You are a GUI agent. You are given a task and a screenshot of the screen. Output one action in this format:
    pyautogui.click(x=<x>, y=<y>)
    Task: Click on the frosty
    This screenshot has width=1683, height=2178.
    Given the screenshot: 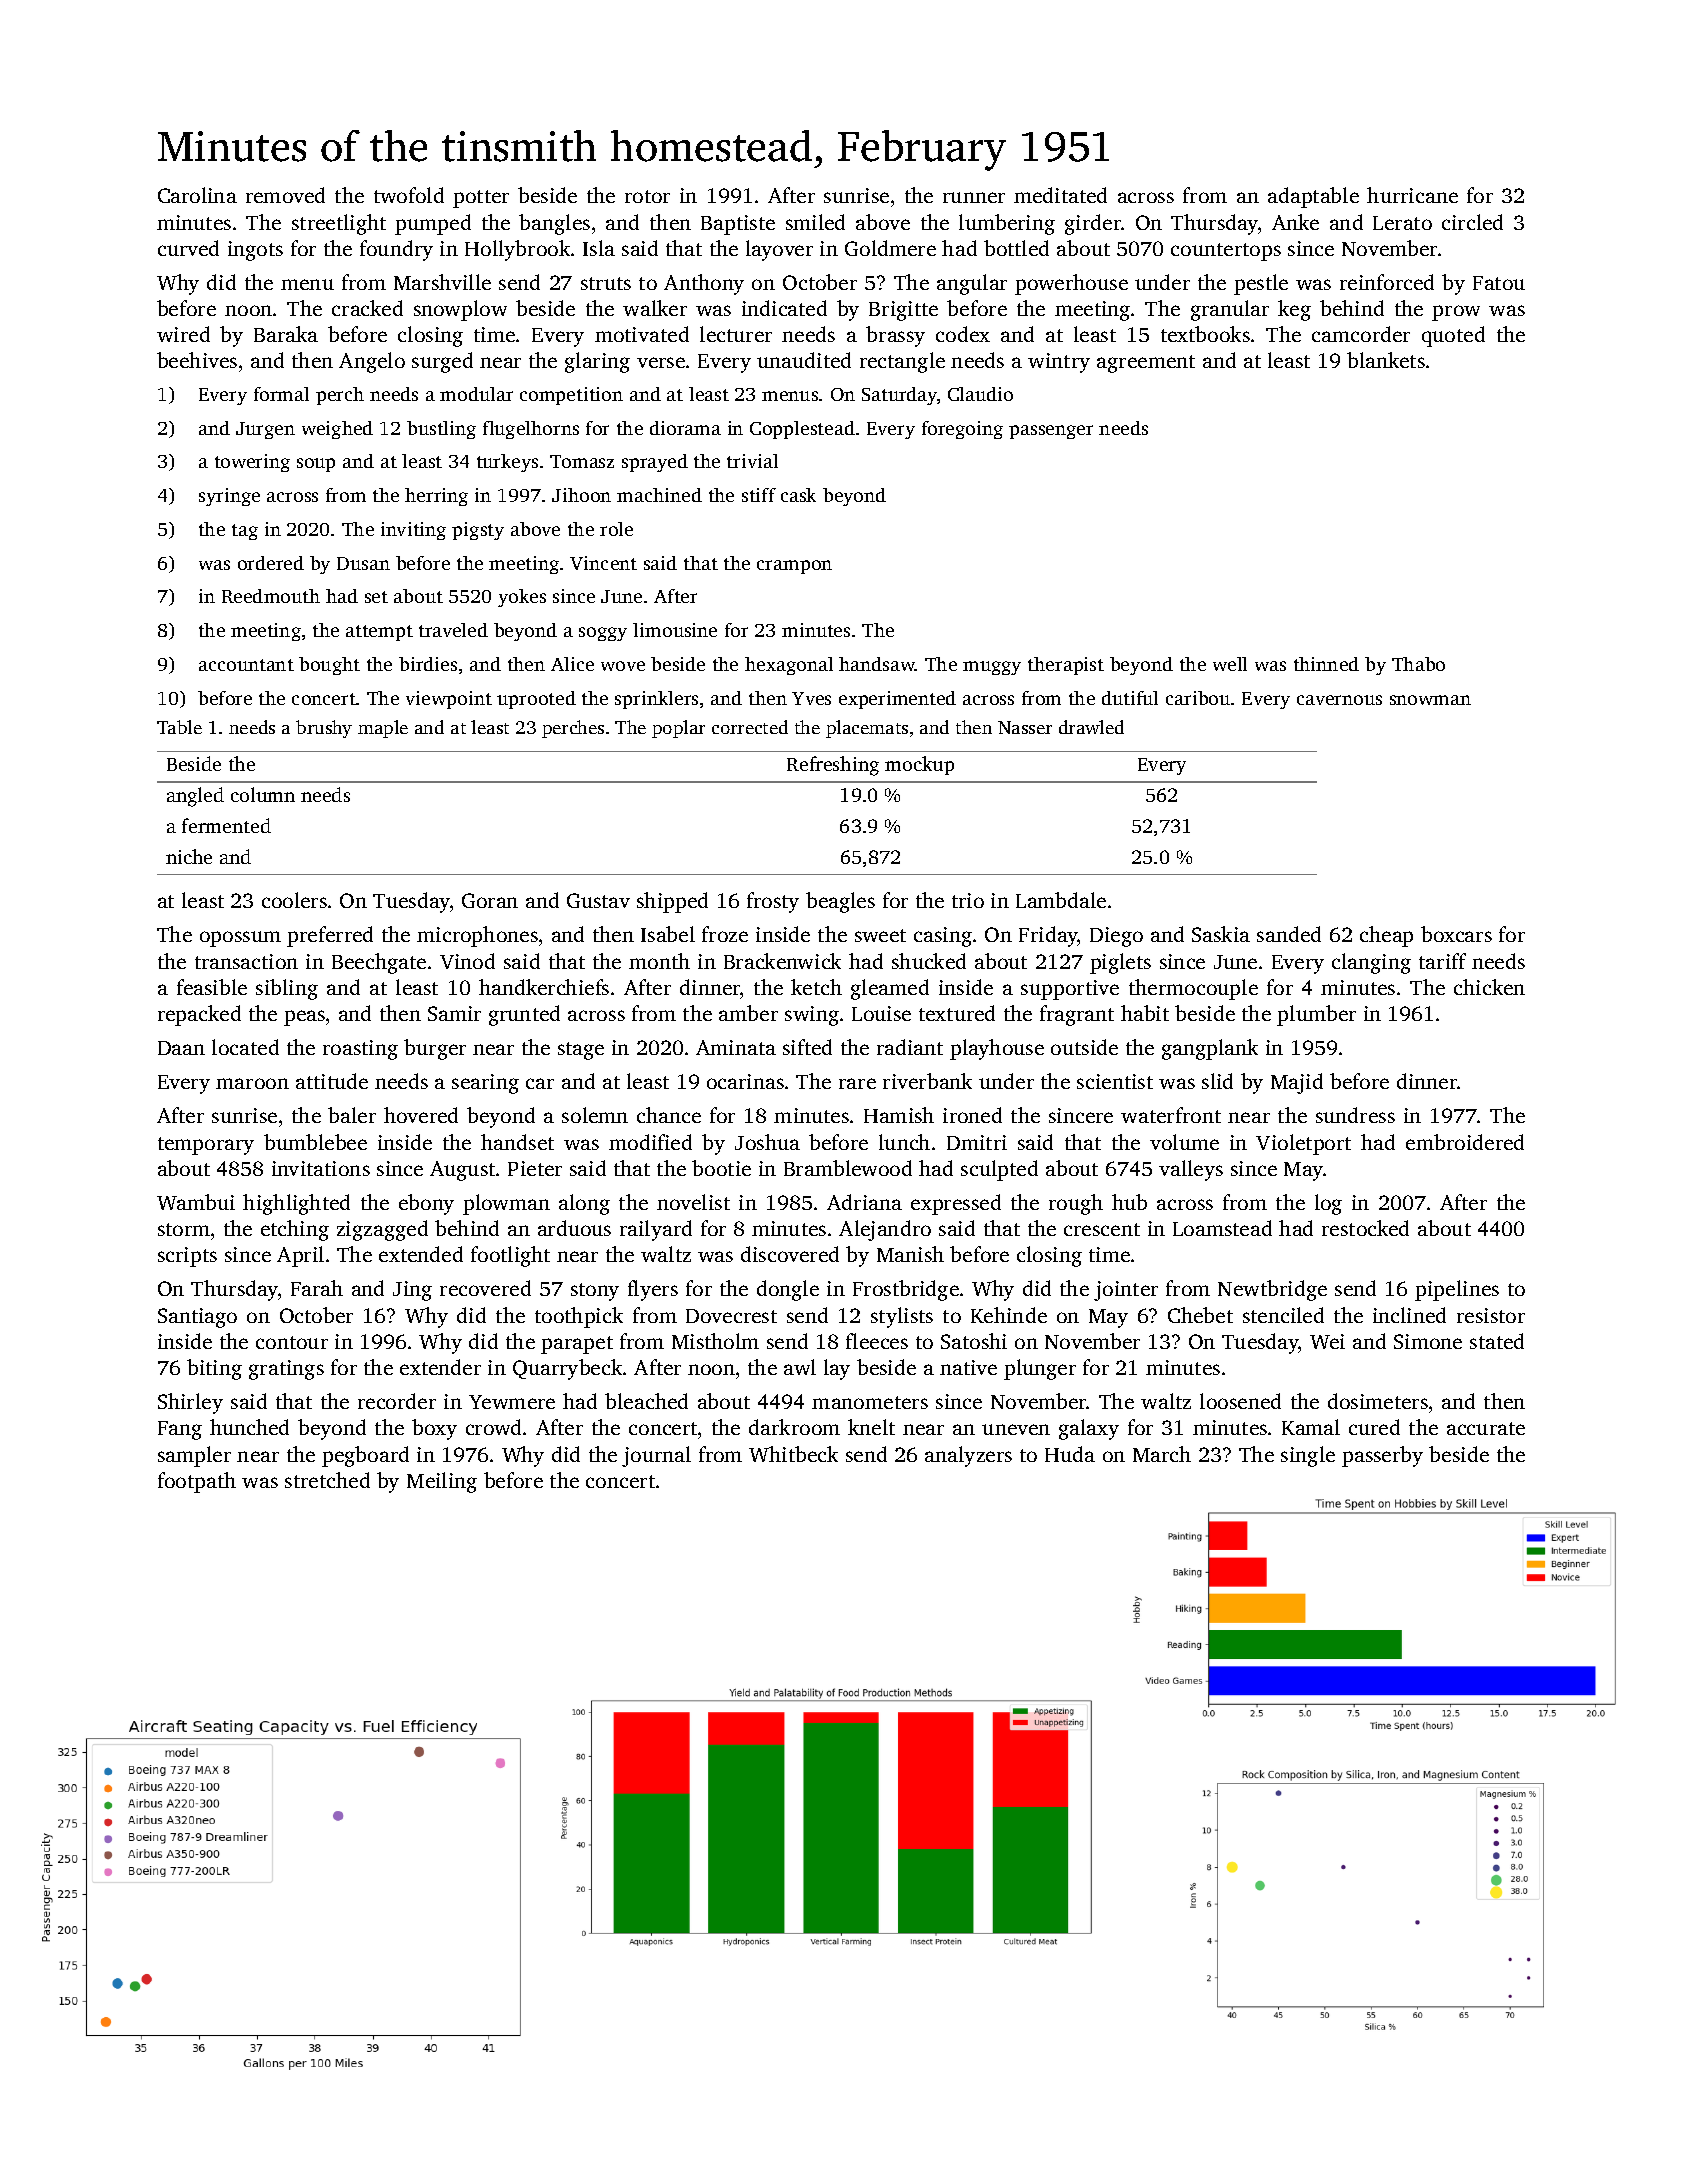 What is the action you would take?
    pyautogui.click(x=773, y=902)
